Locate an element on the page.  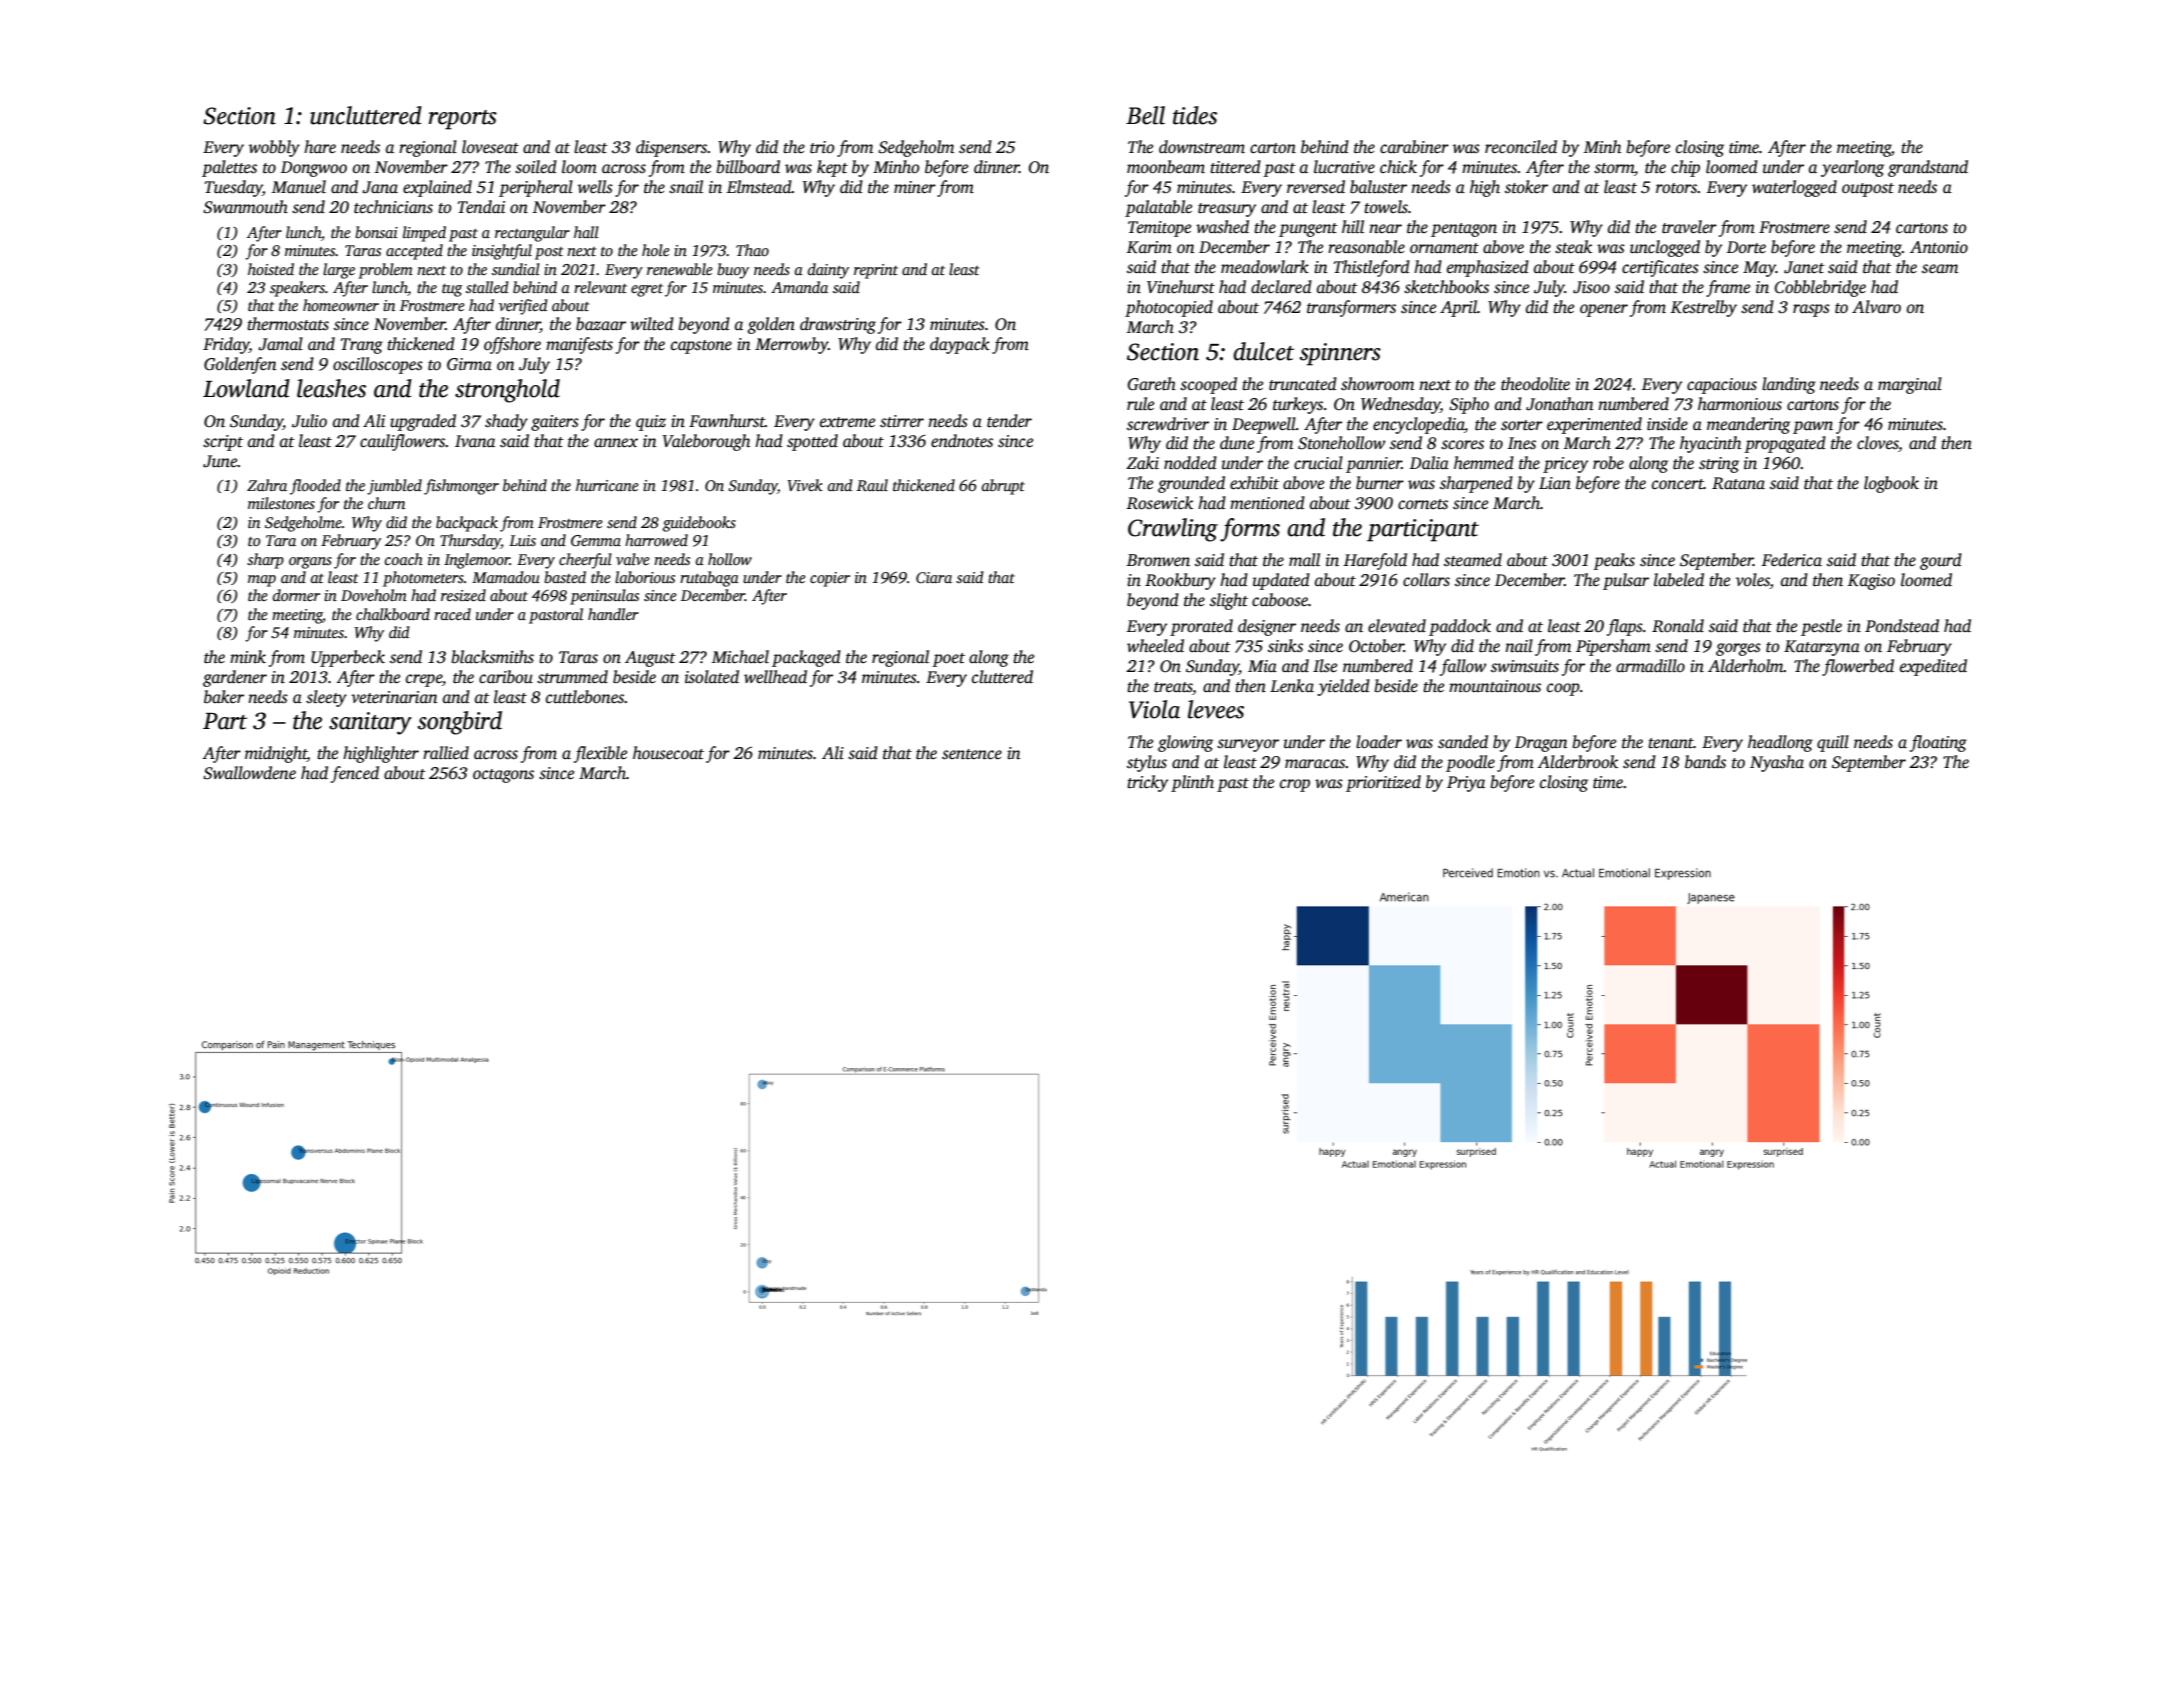
sanitary is located at coordinates (370, 723).
